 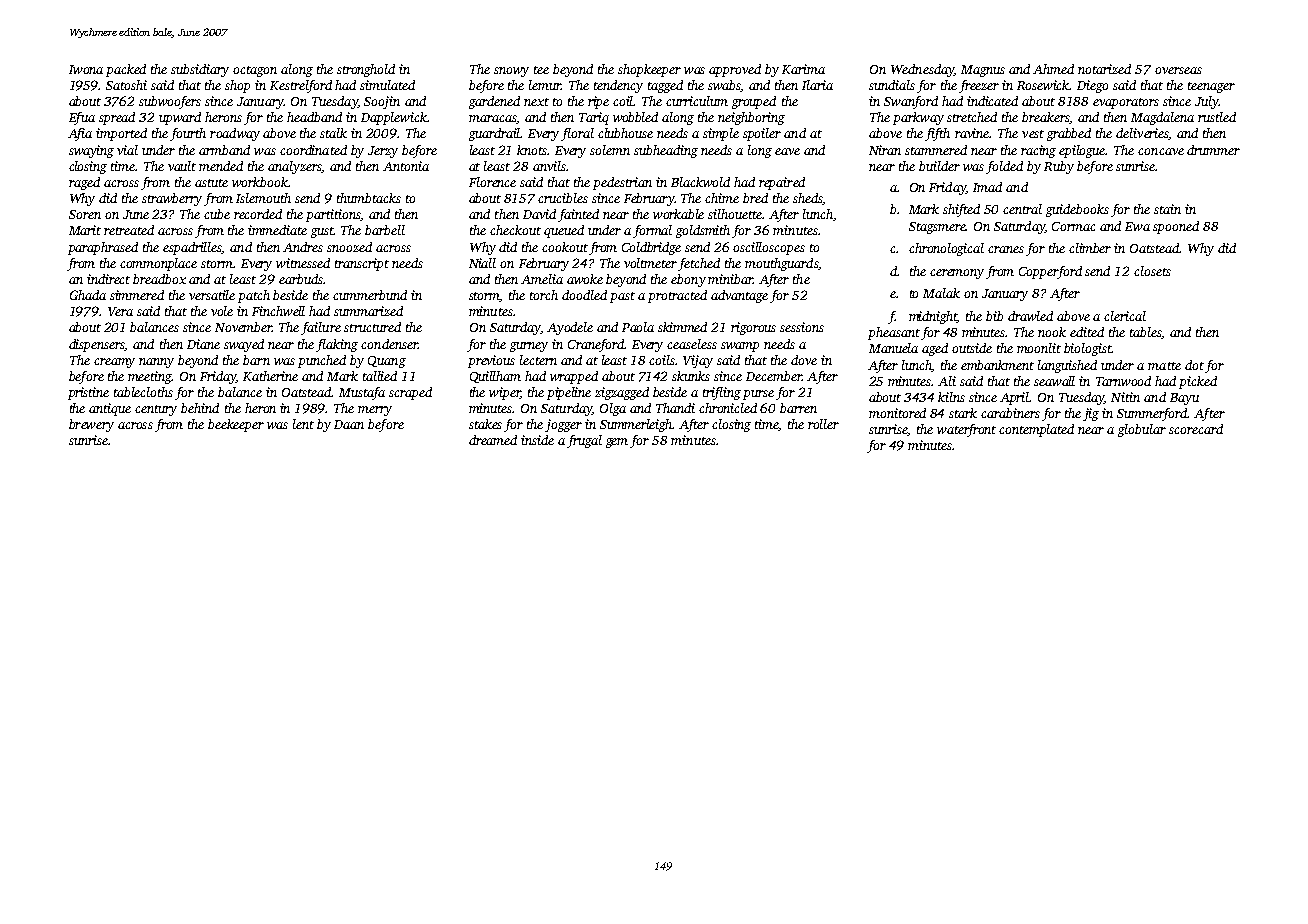 I want to click on gem, so click(x=617, y=443).
